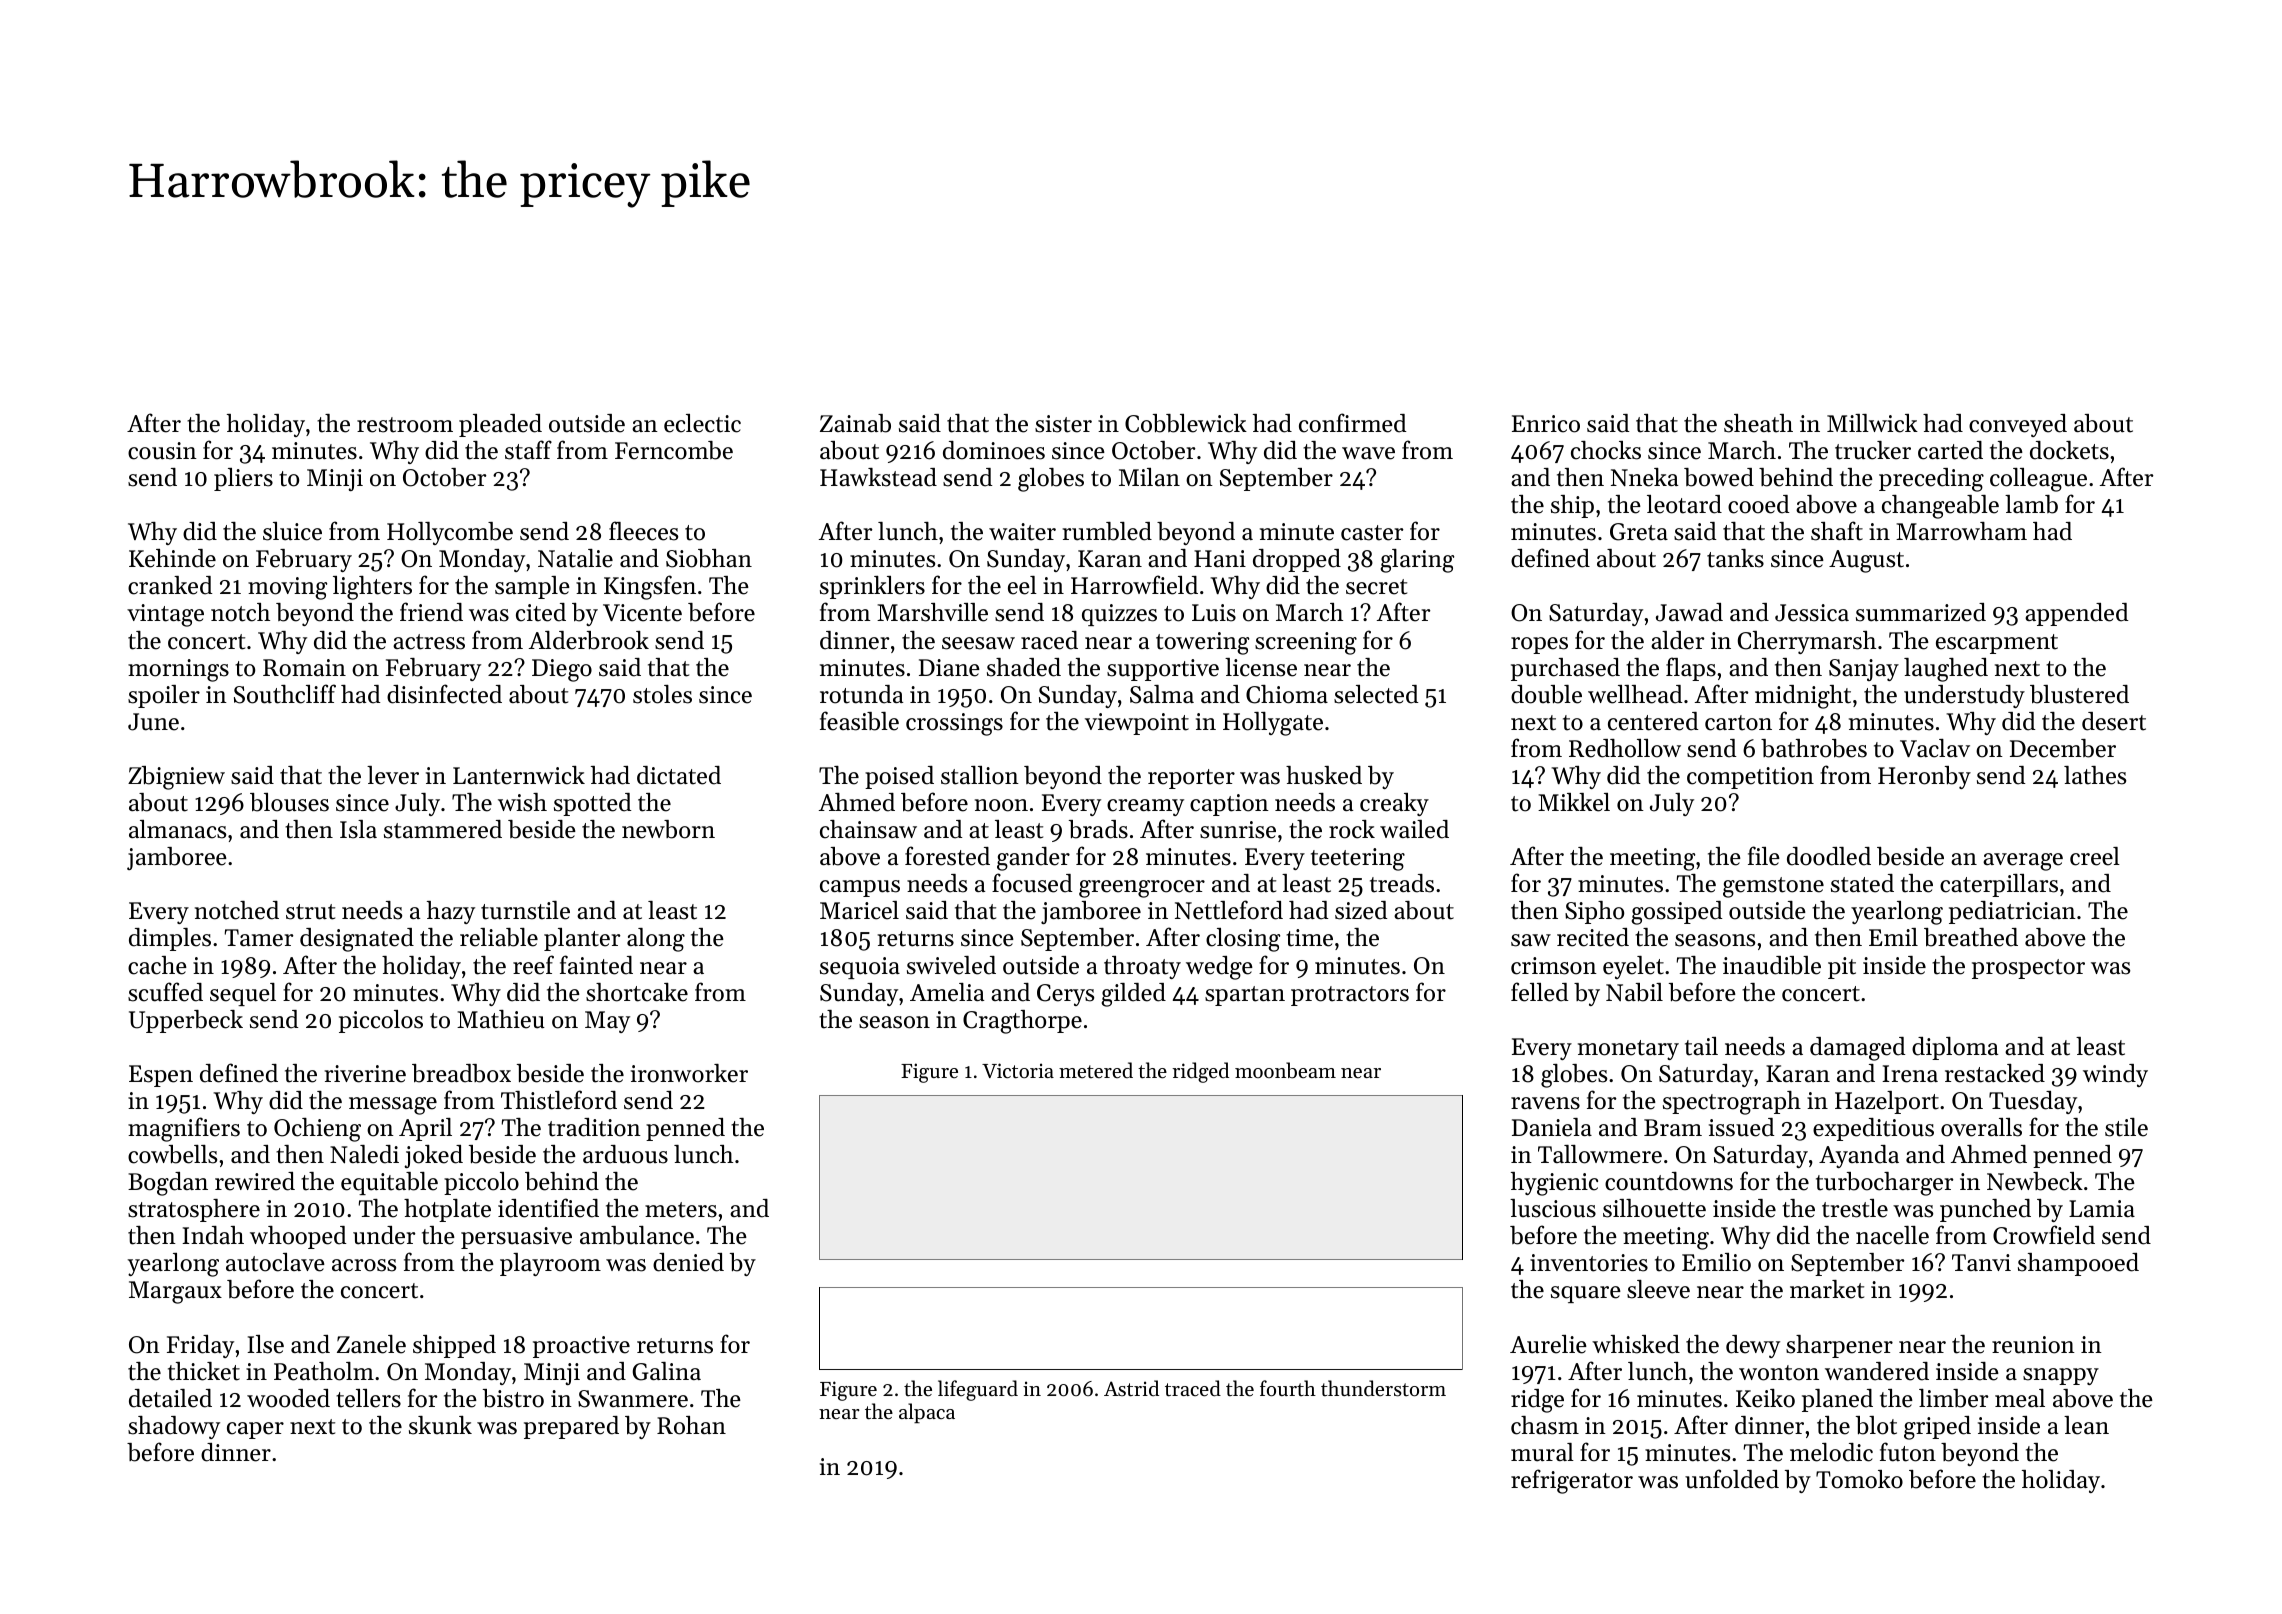 This document has width=2282, height=1614. Describe the element at coordinates (501, 1019) in the document. I see `Mathieu` at that location.
